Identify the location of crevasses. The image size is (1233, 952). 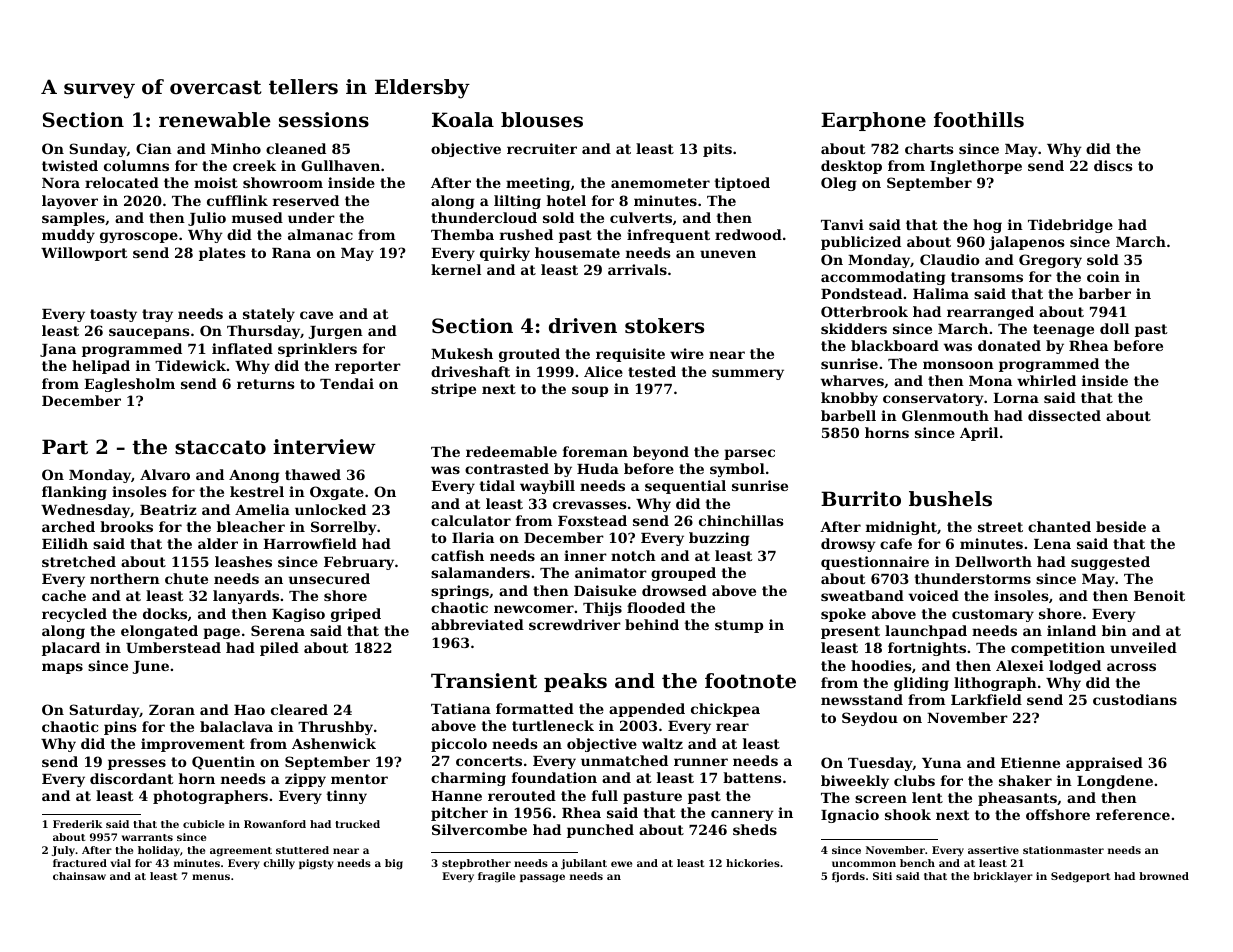
(590, 505).
